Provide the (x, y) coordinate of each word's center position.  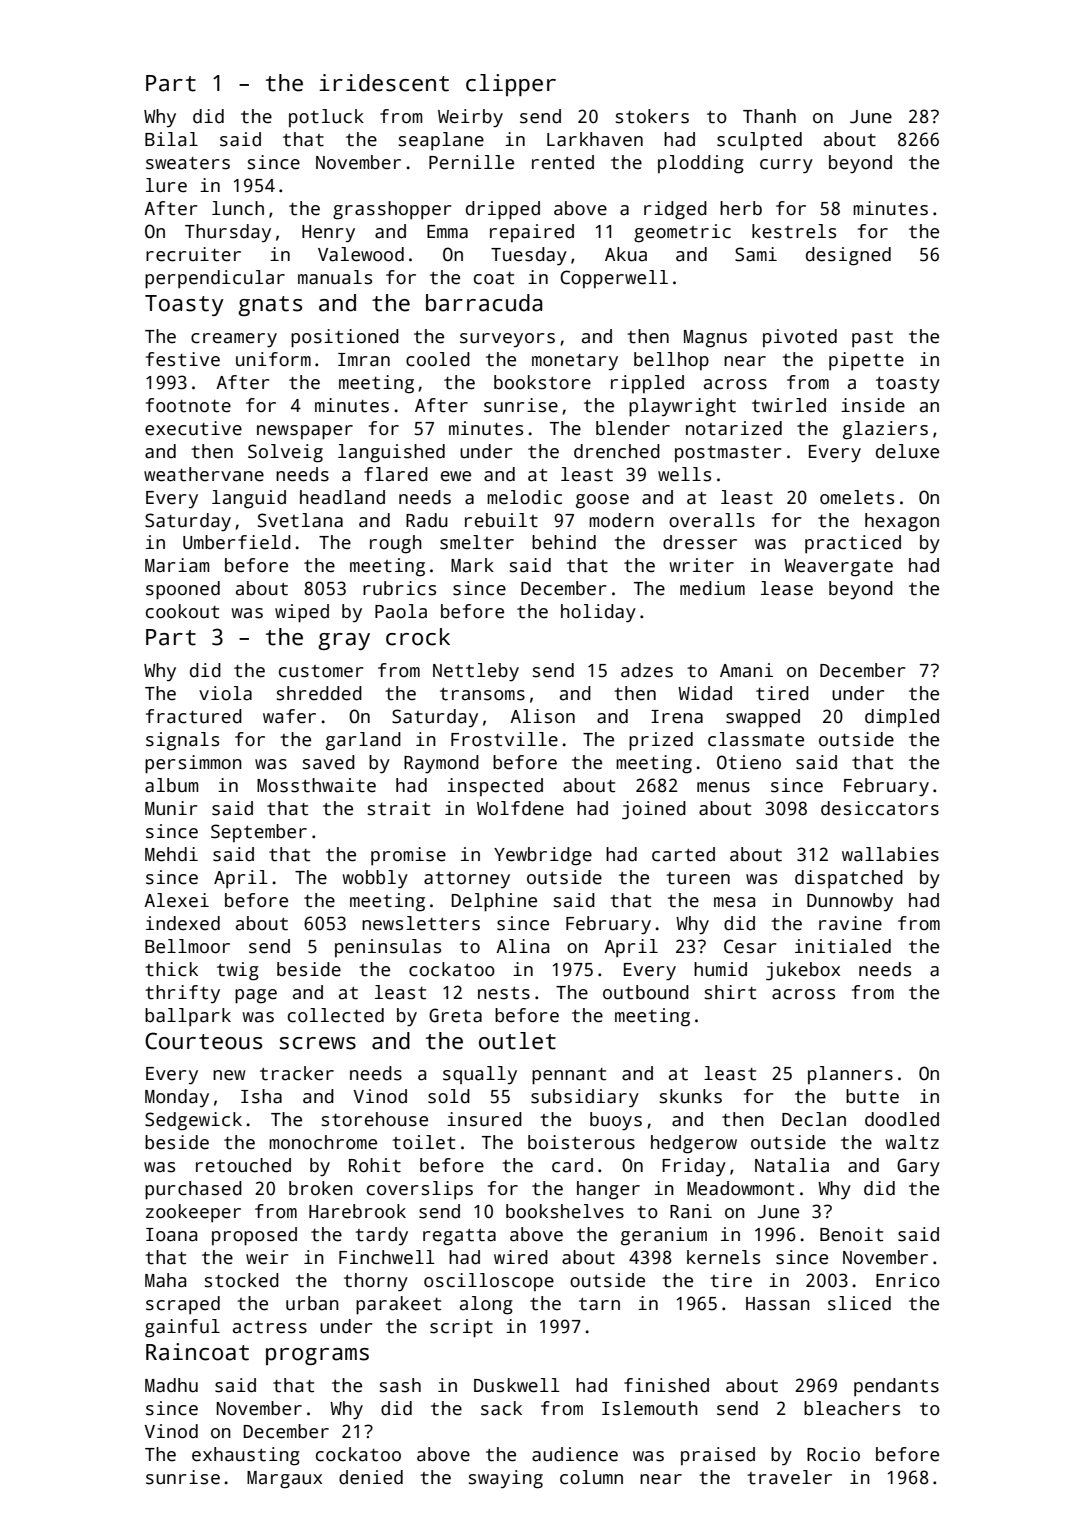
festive (183, 359)
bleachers (852, 1408)
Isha (261, 1096)
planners (850, 1075)
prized (661, 741)
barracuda (484, 303)
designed (848, 256)
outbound (646, 992)
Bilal (171, 139)
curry (786, 166)
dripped (503, 210)
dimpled (902, 718)
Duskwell (517, 1385)
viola (225, 693)
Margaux (284, 1480)
